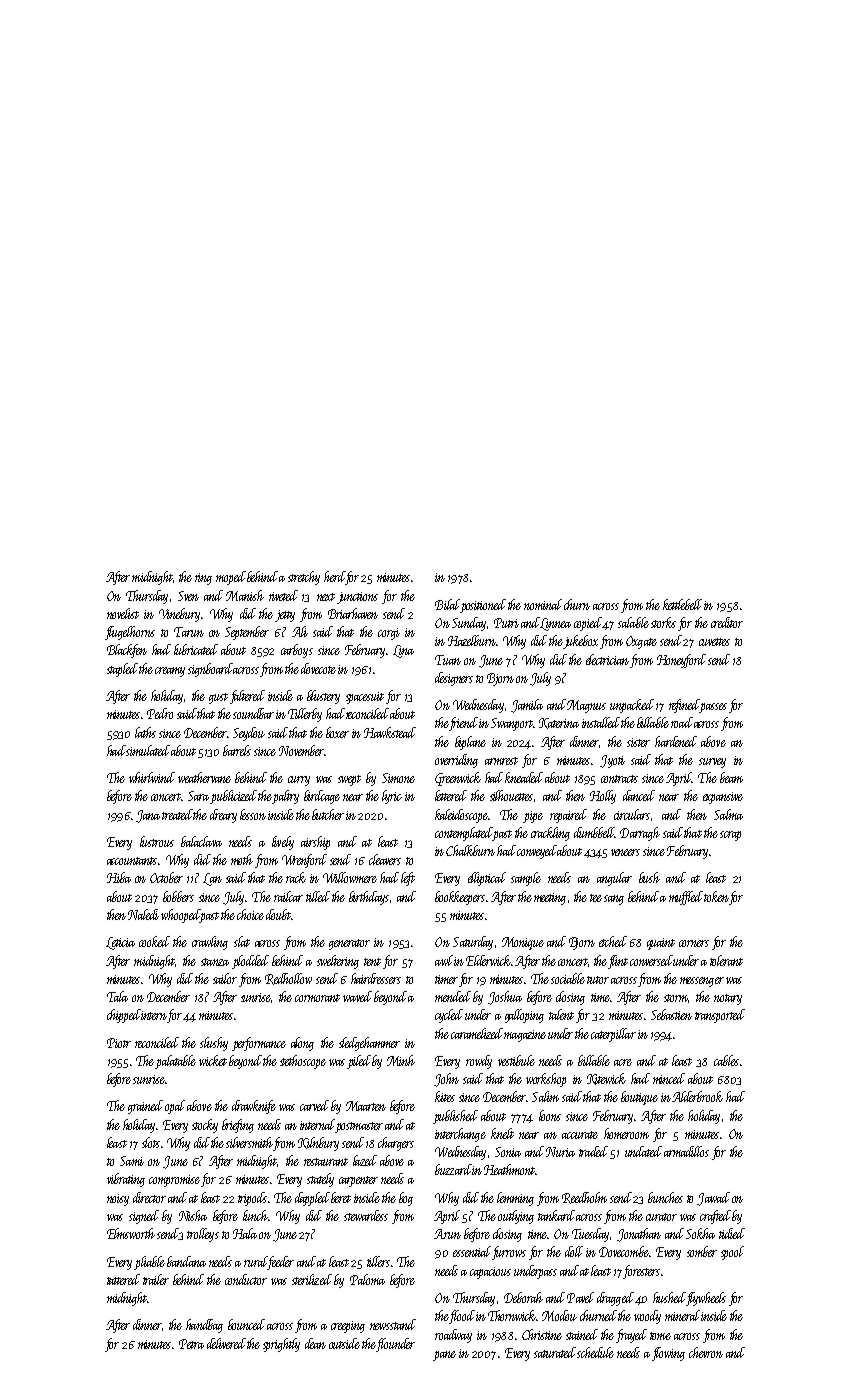 The height and width of the image is (1400, 849). What do you see at coordinates (723, 798) in the image?
I see `expansive` at bounding box center [723, 798].
